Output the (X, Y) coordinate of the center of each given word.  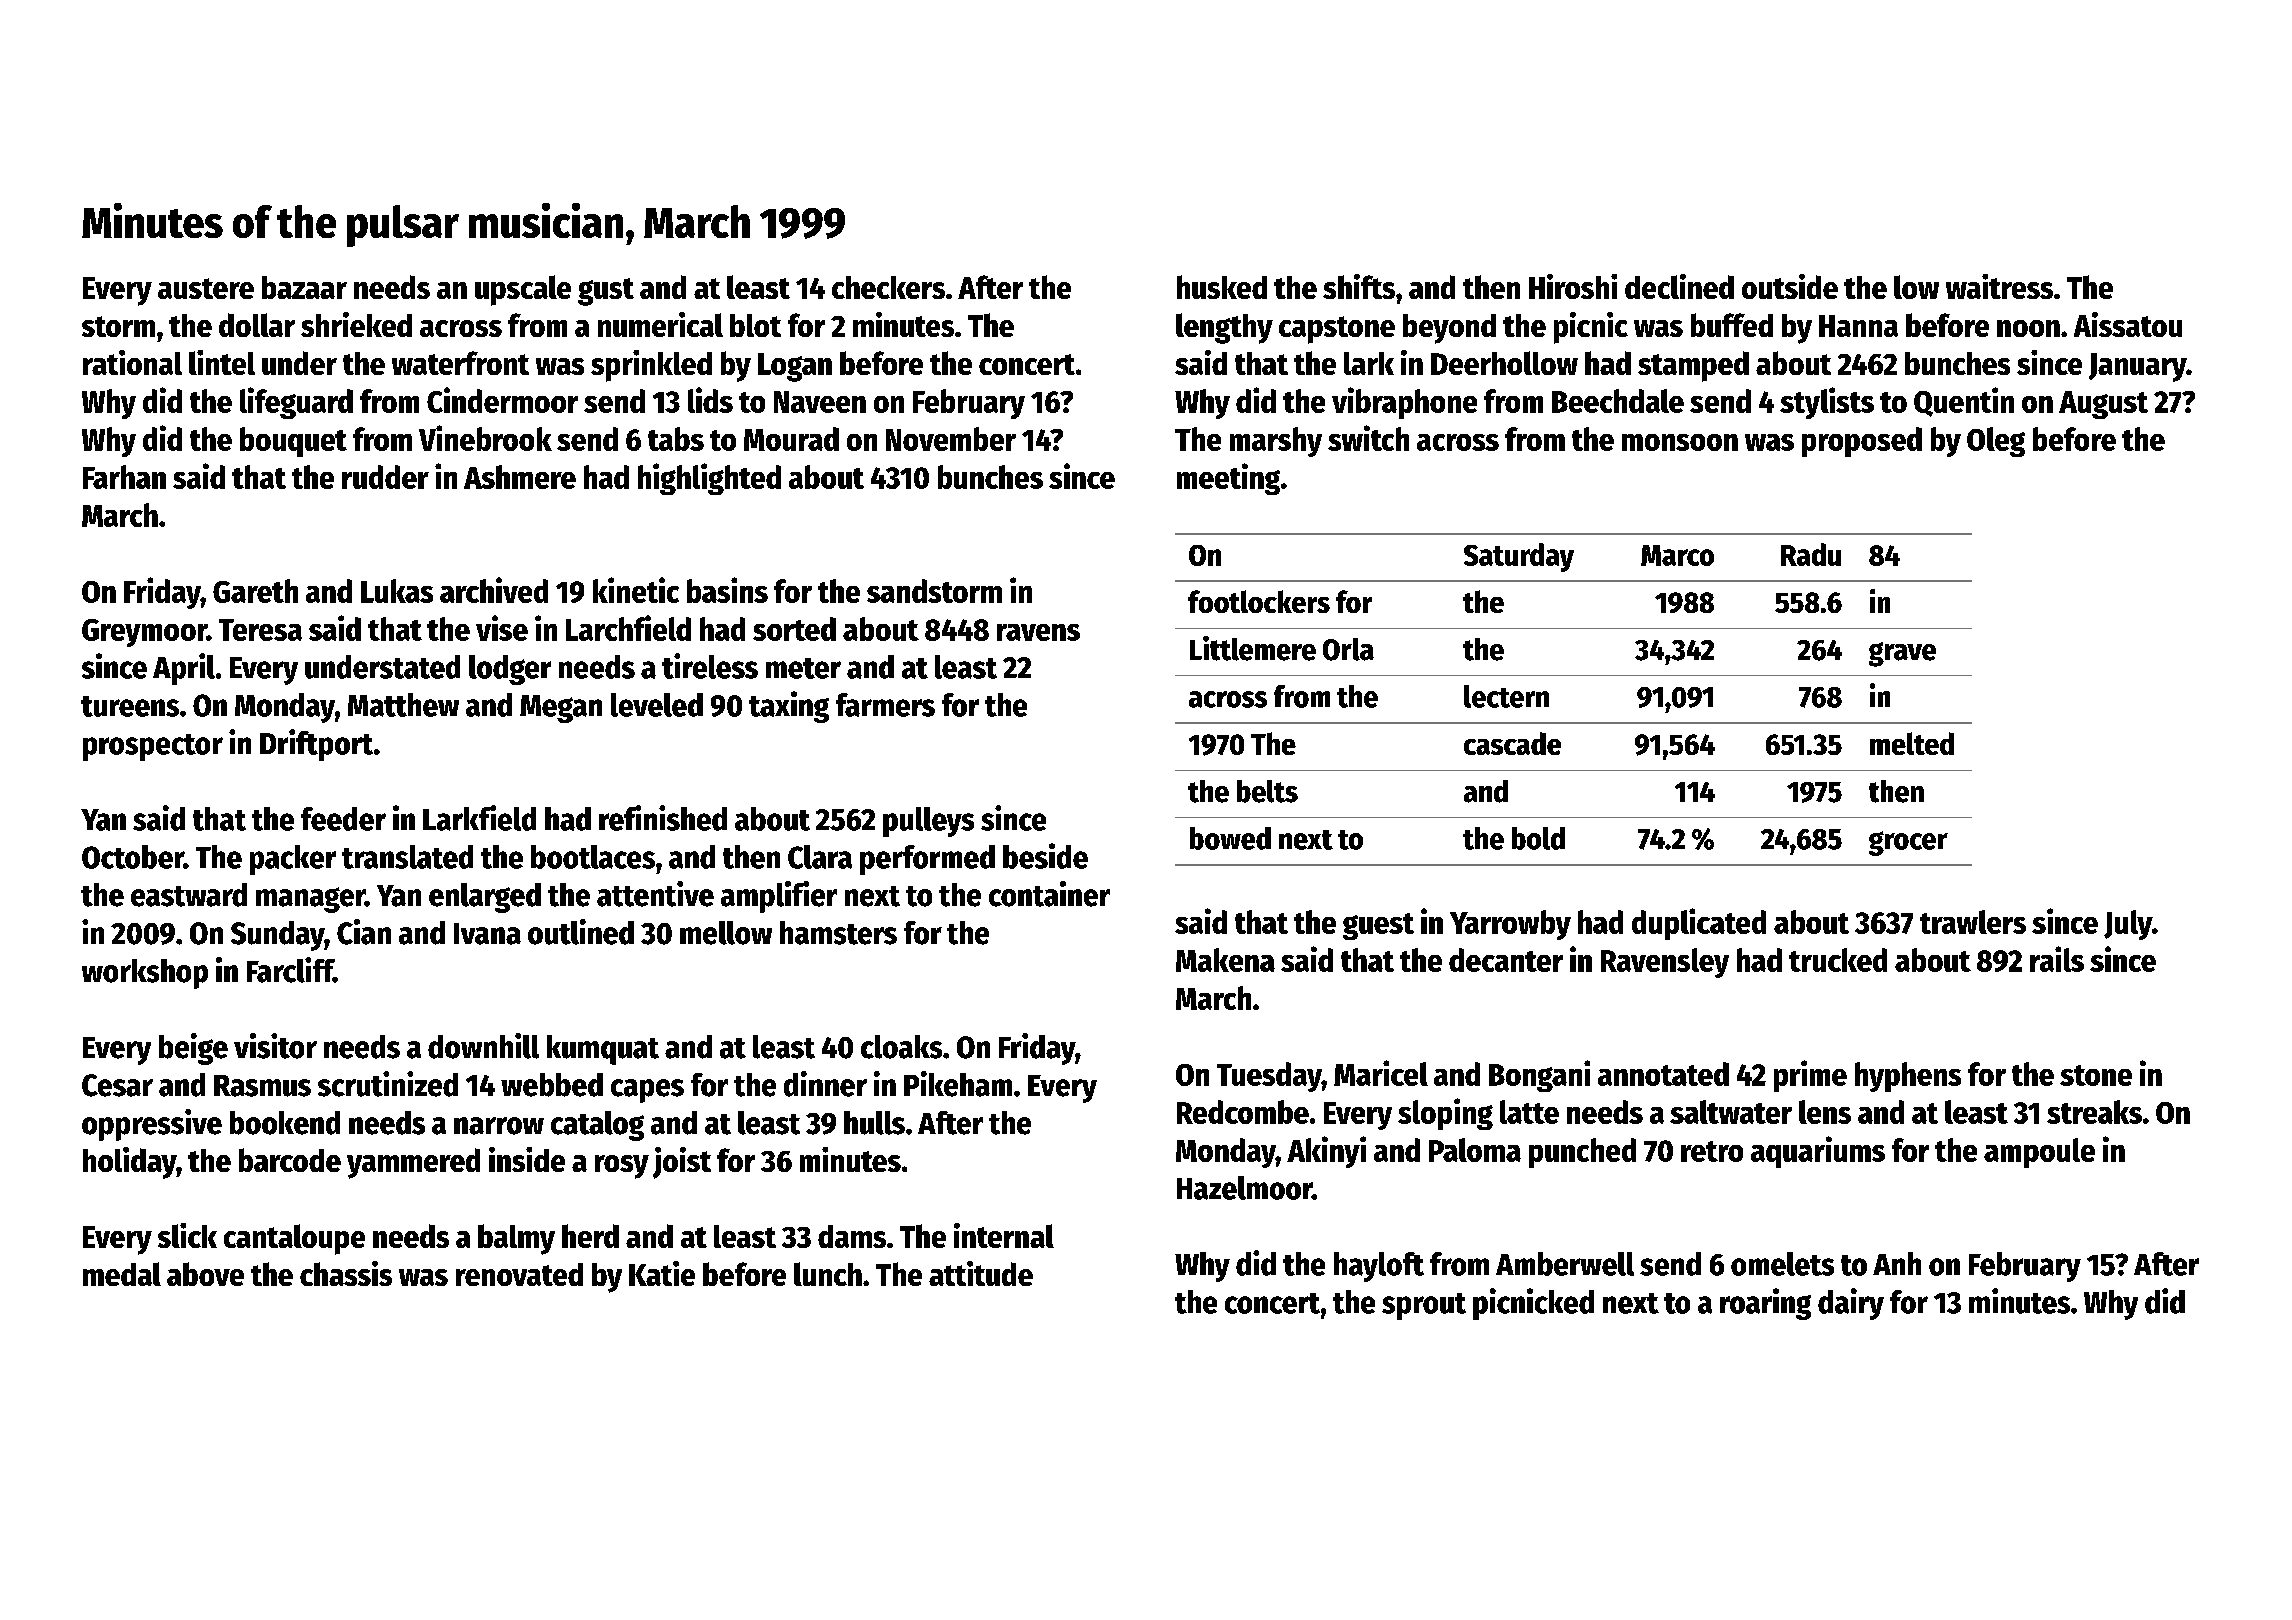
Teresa (260, 630)
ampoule (2039, 1153)
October (133, 857)
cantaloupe (294, 1239)
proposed (1862, 442)
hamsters (838, 933)
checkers (888, 287)
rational (132, 362)
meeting (1228, 479)
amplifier (779, 897)
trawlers (1973, 922)
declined (1679, 286)
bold (1538, 838)
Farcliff (290, 970)
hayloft (1379, 1267)
